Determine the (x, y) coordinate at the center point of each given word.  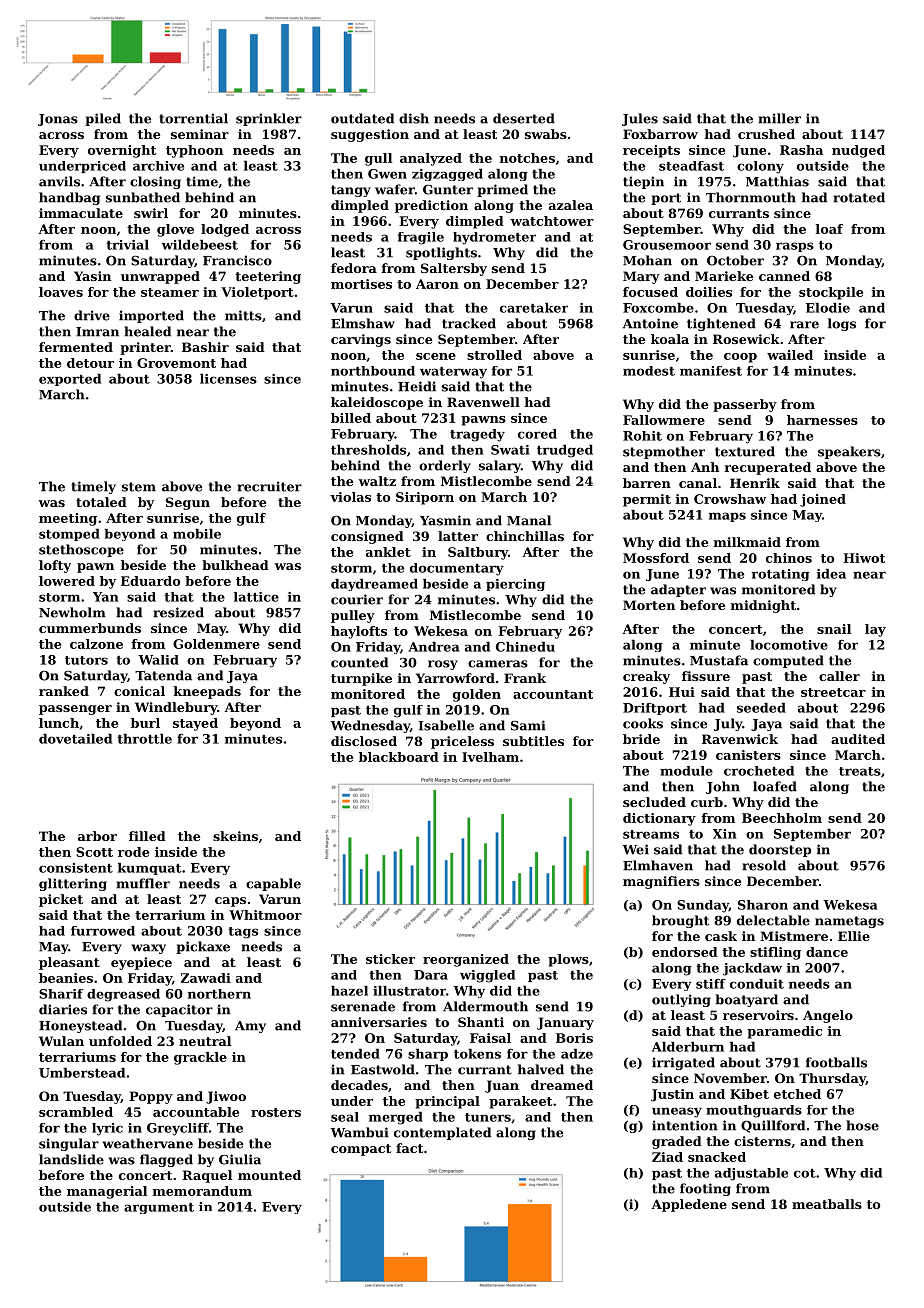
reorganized (466, 960)
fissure (706, 676)
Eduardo (150, 581)
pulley (353, 616)
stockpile (831, 293)
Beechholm (782, 818)
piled (103, 119)
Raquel (207, 1176)
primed (502, 190)
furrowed (103, 931)
